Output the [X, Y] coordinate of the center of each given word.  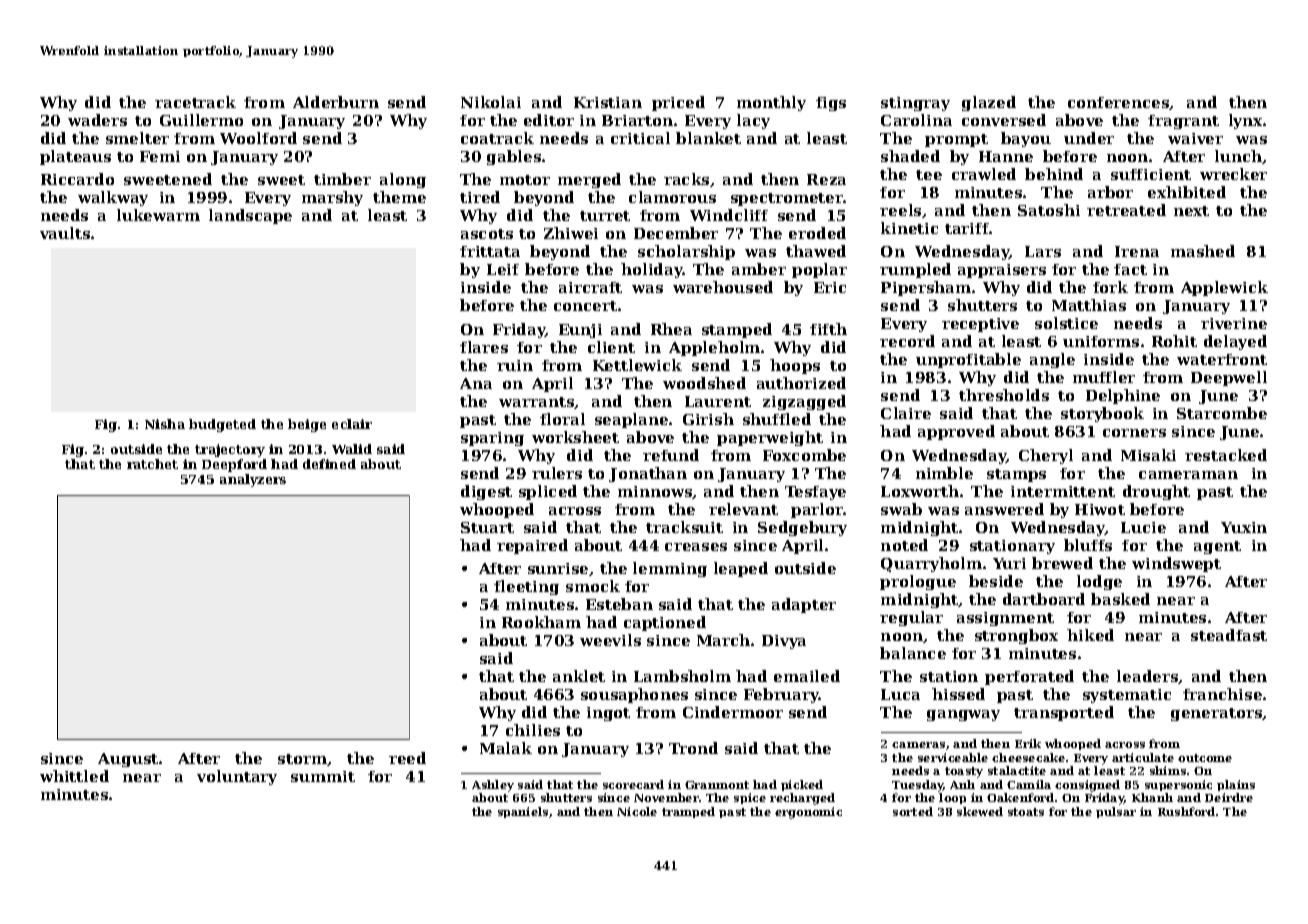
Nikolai [491, 102]
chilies [533, 730]
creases [696, 547]
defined [329, 464]
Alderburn [336, 102]
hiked [1090, 635]
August [128, 760]
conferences [1119, 103]
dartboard [1044, 599]
